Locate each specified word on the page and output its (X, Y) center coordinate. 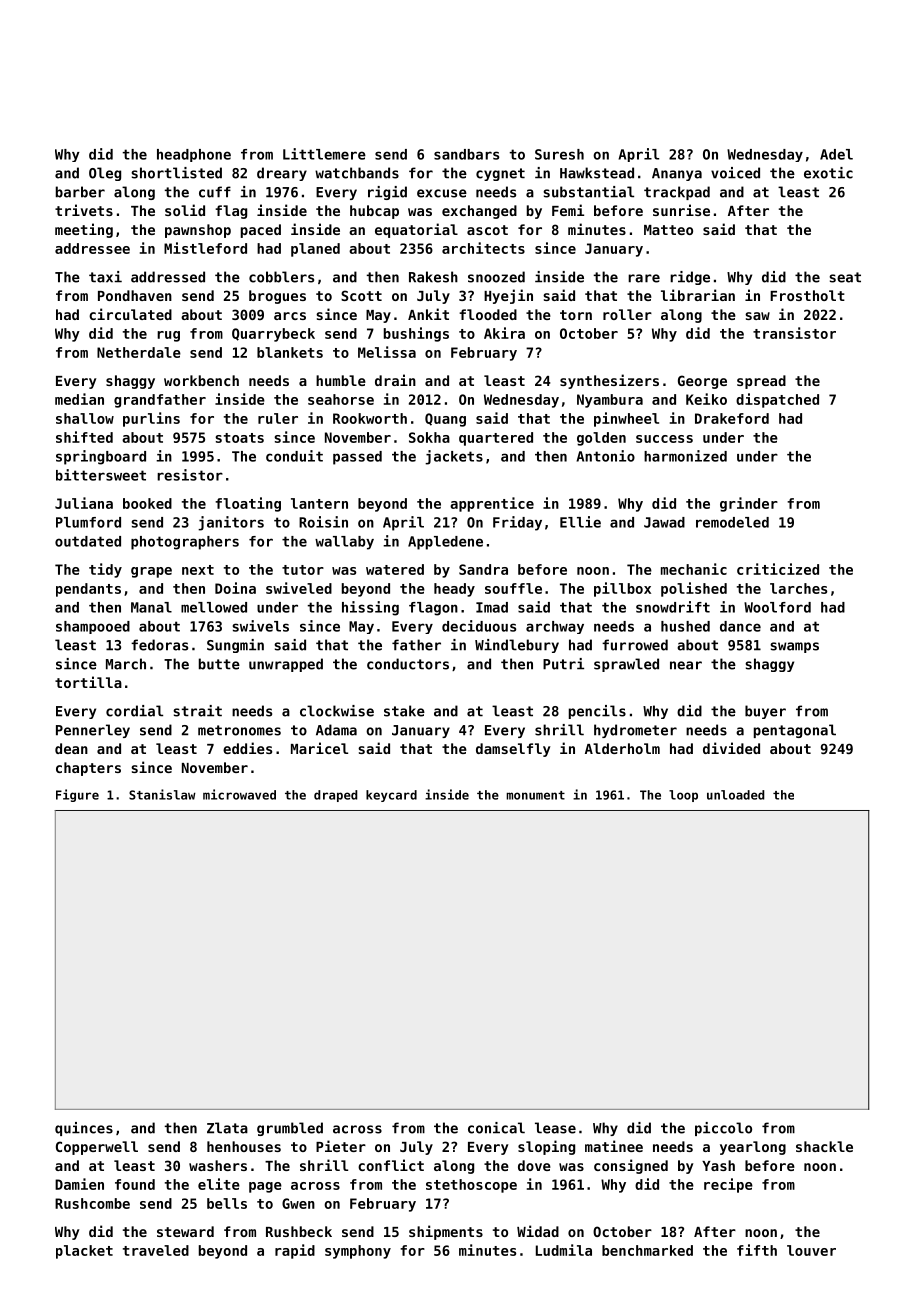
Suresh (559, 154)
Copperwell (97, 1148)
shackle (824, 1146)
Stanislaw (162, 794)
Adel (836, 154)
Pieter (341, 1146)
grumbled (290, 1129)
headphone (194, 155)
